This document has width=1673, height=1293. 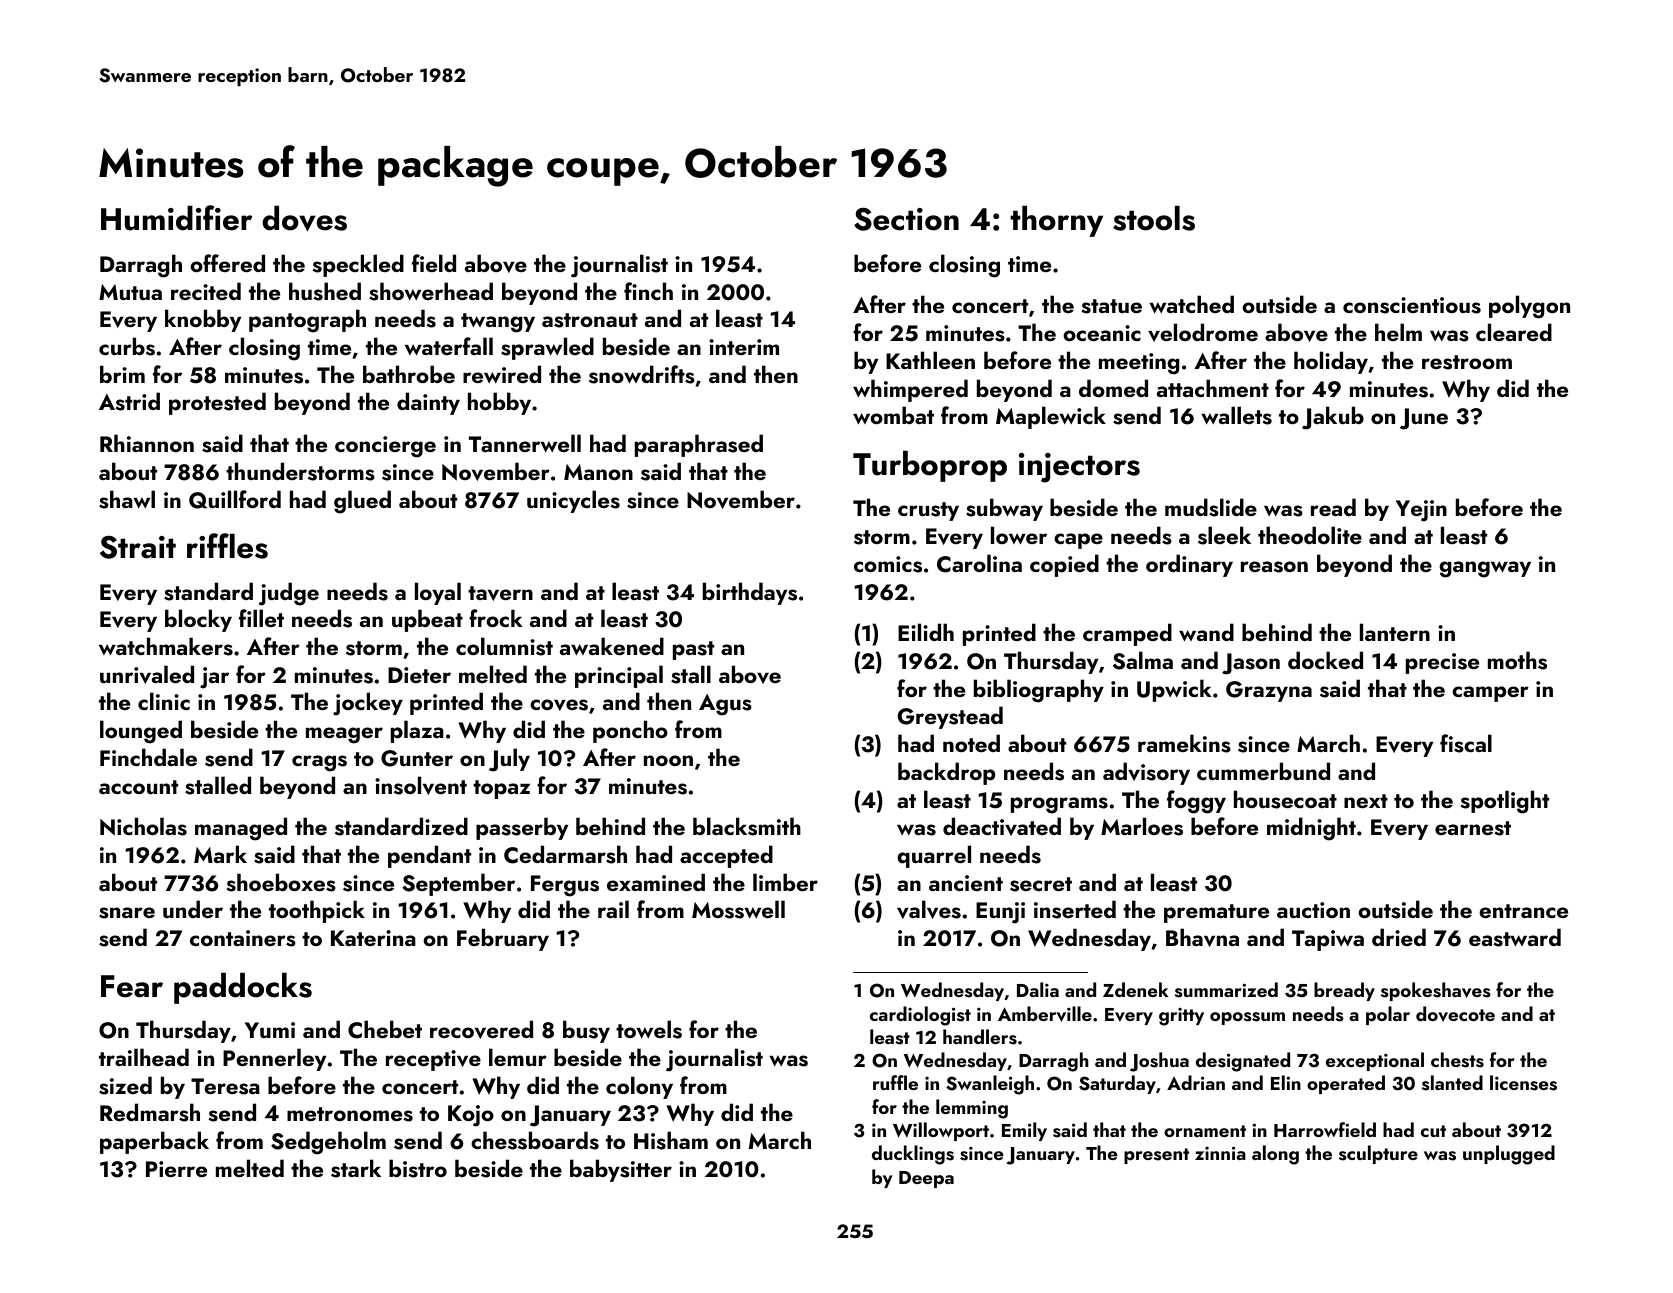 I want to click on June, so click(x=1424, y=419).
